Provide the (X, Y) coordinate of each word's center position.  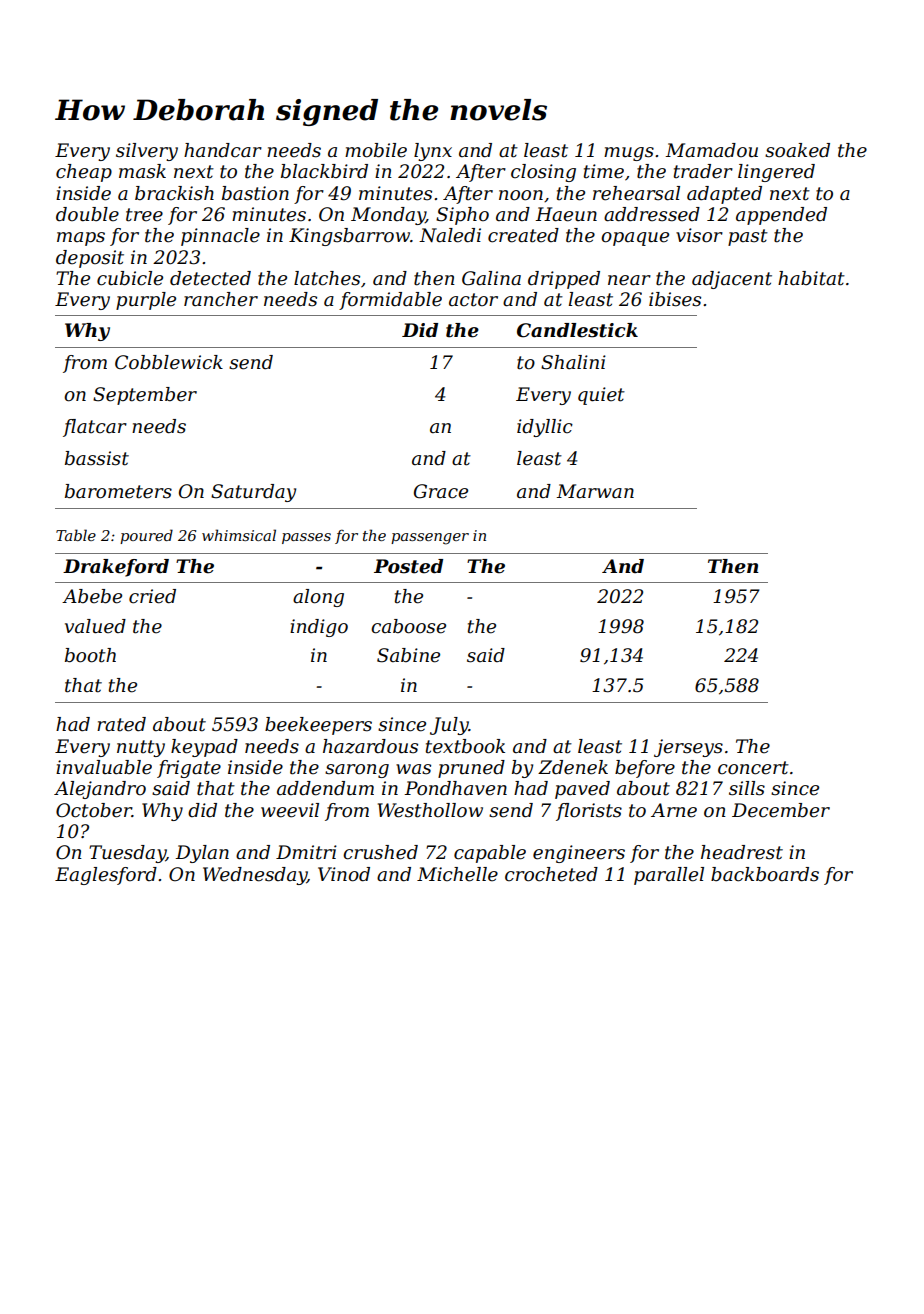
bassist (97, 458)
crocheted (551, 874)
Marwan (595, 491)
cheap (84, 173)
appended (781, 216)
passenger (430, 539)
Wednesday (255, 876)
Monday (388, 216)
